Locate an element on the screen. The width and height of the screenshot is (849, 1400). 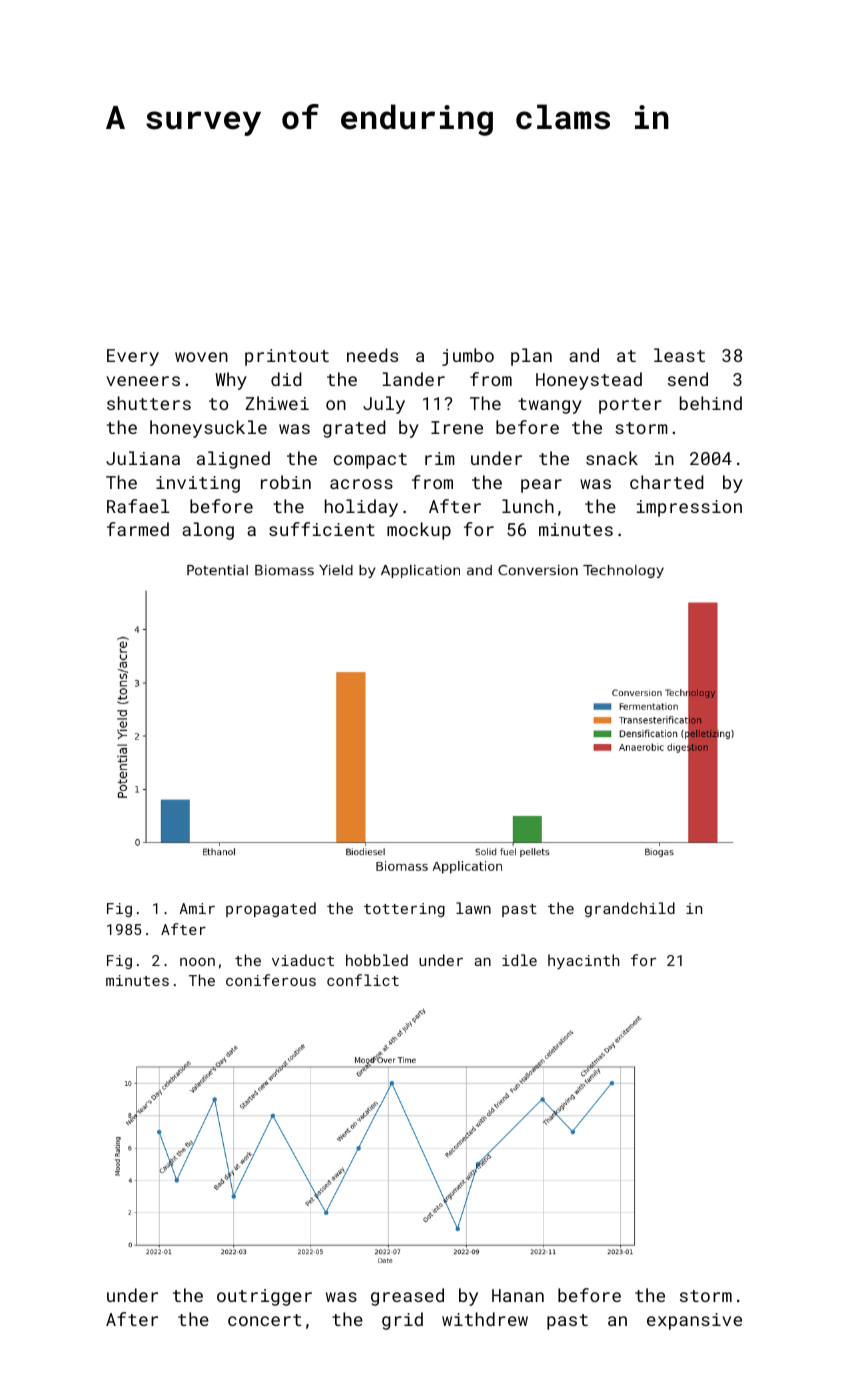
lawn is located at coordinates (473, 908).
